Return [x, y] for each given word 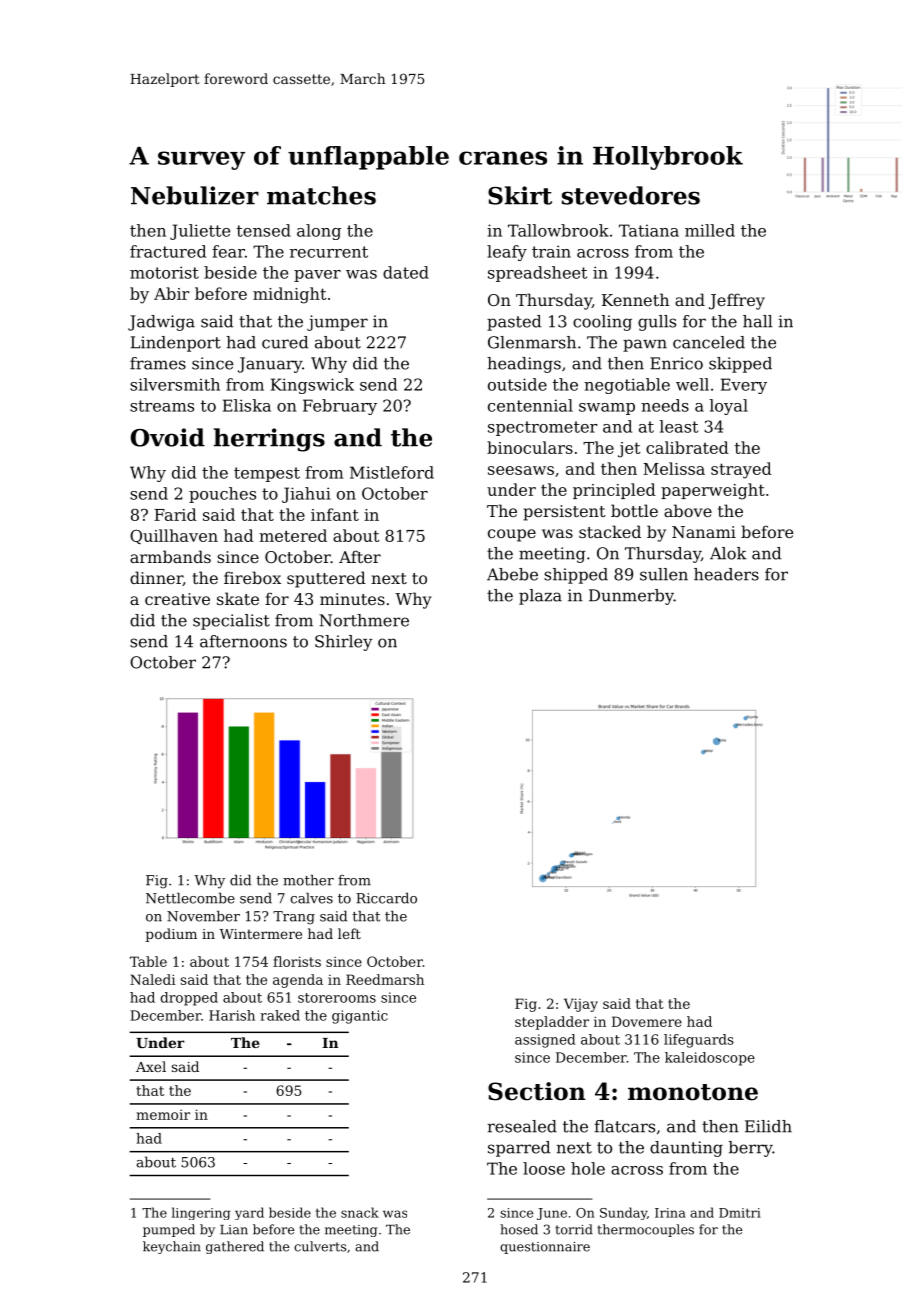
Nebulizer [195, 195]
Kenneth [635, 299]
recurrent [329, 252]
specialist [231, 622]
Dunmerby [631, 597]
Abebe [512, 574]
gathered [235, 1247]
